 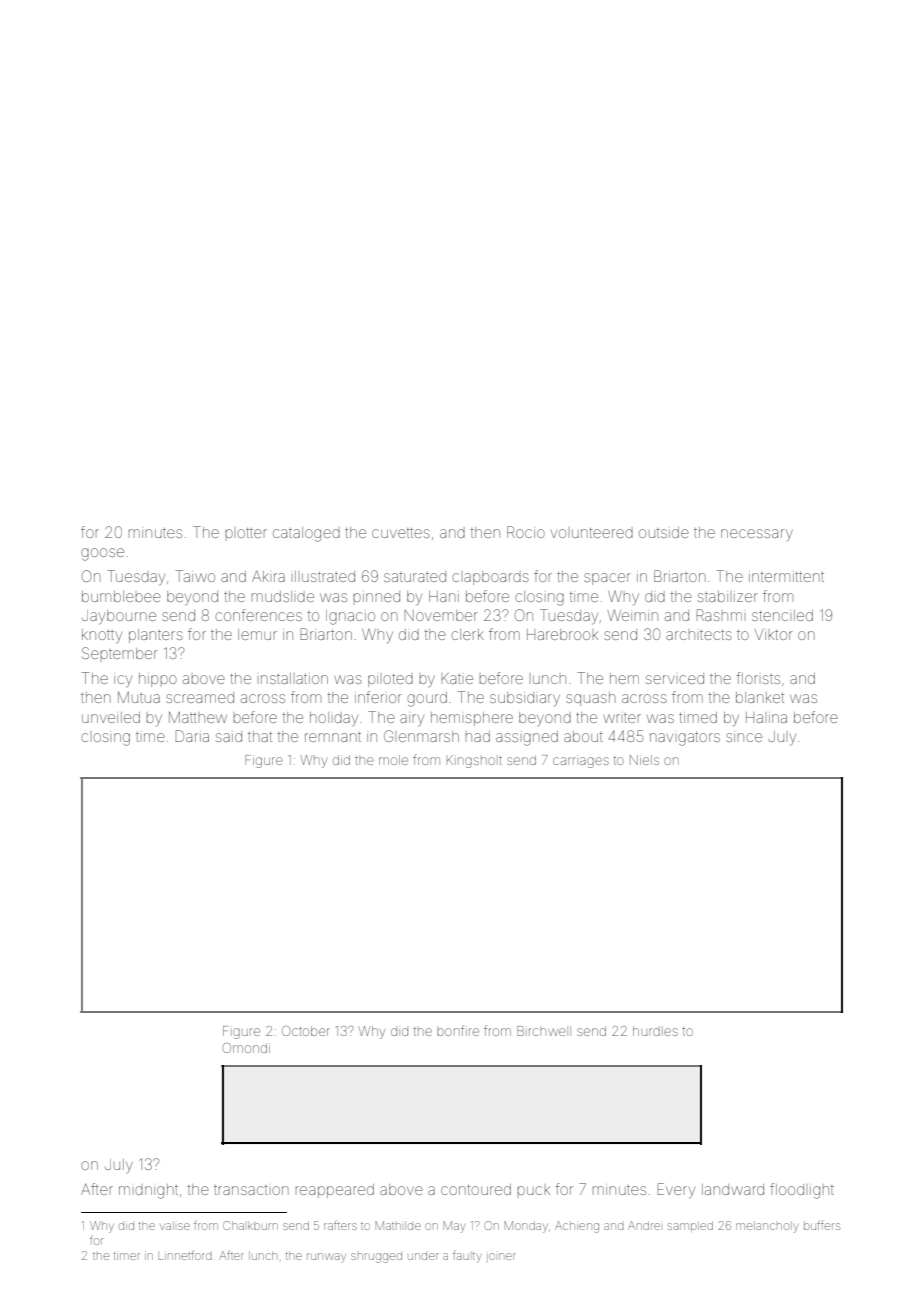 What do you see at coordinates (175, 1226) in the screenshot?
I see `valise` at bounding box center [175, 1226].
